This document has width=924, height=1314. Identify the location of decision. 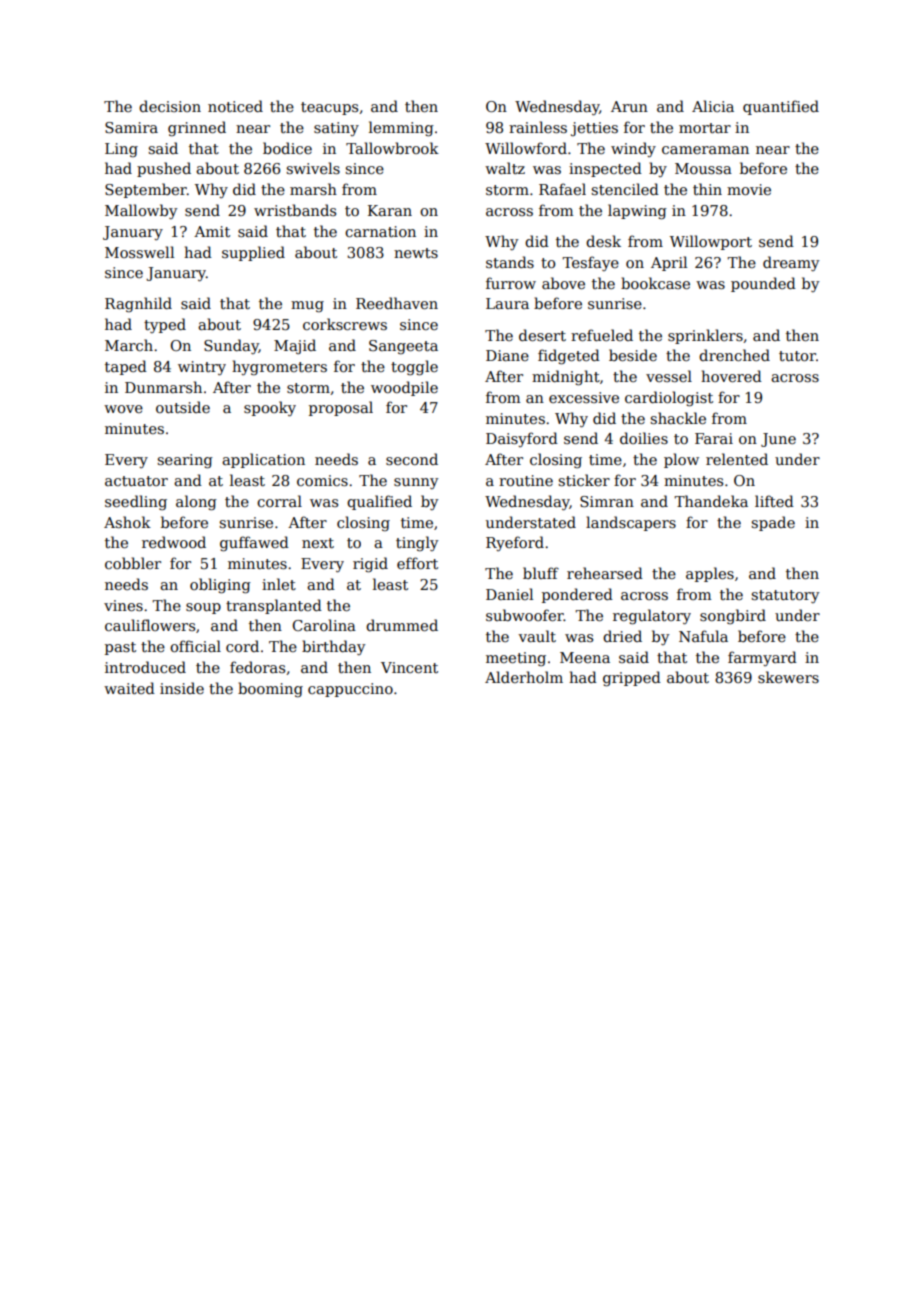
(170, 106).
